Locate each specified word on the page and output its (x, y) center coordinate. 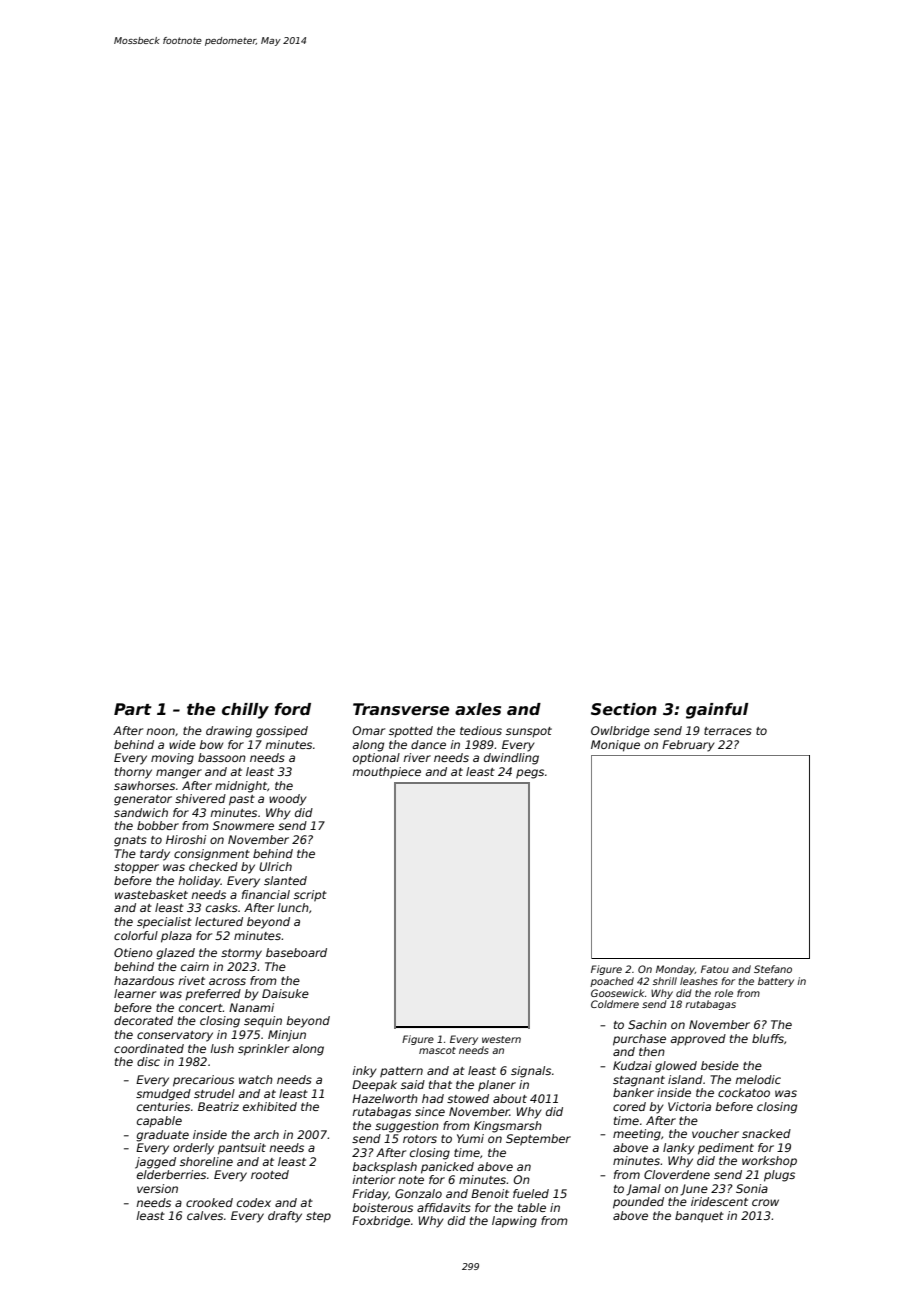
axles (478, 709)
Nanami (251, 1007)
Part (133, 709)
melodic (758, 1079)
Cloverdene (677, 1174)
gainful (717, 711)
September (538, 1140)
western (501, 1039)
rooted (270, 1174)
